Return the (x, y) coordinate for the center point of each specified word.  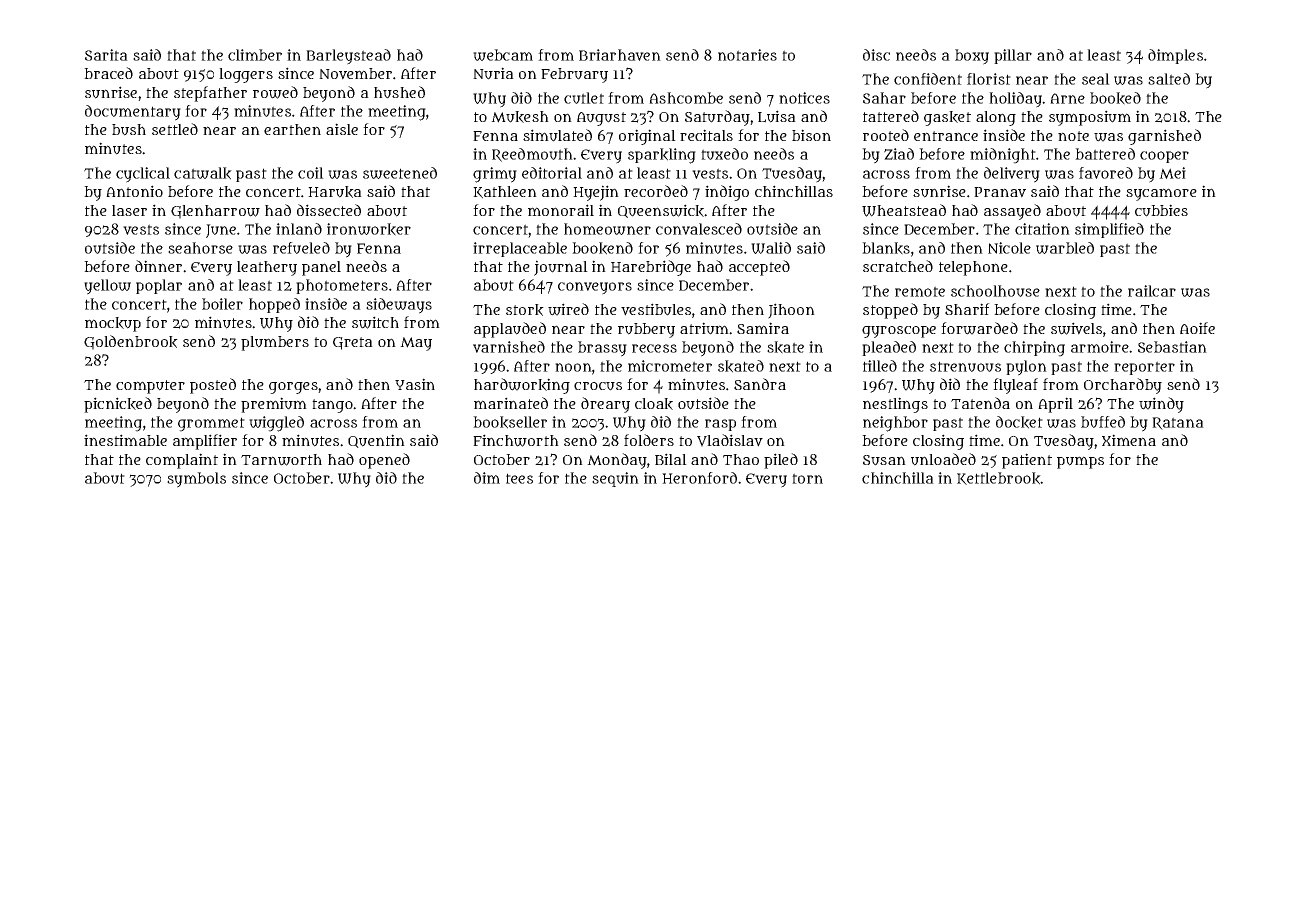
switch (375, 322)
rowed (275, 92)
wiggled (276, 424)
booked (1115, 98)
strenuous (965, 366)
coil (311, 173)
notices (804, 98)
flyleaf (1015, 386)
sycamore (1161, 194)
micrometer (670, 366)
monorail (561, 210)
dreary (605, 405)
